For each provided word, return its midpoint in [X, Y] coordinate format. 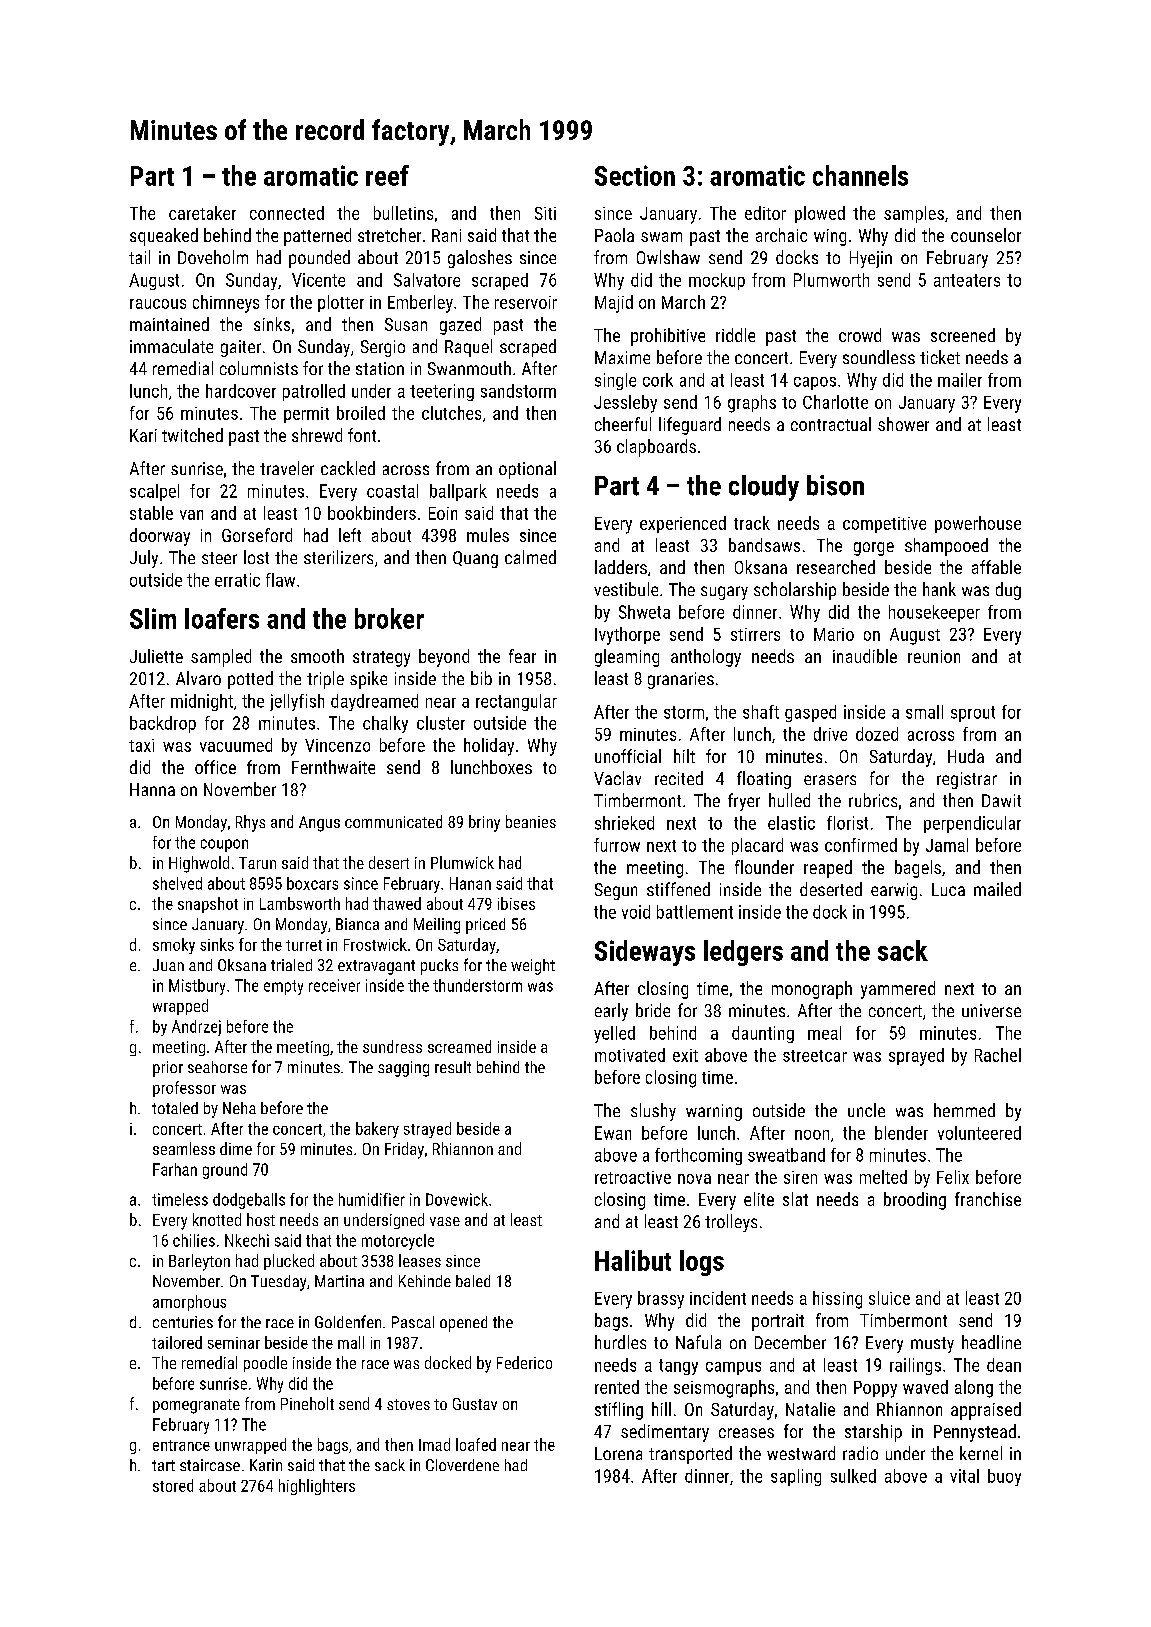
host [261, 1219]
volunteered [979, 1133]
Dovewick [457, 1199]
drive [830, 734]
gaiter [241, 348]
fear [522, 656]
